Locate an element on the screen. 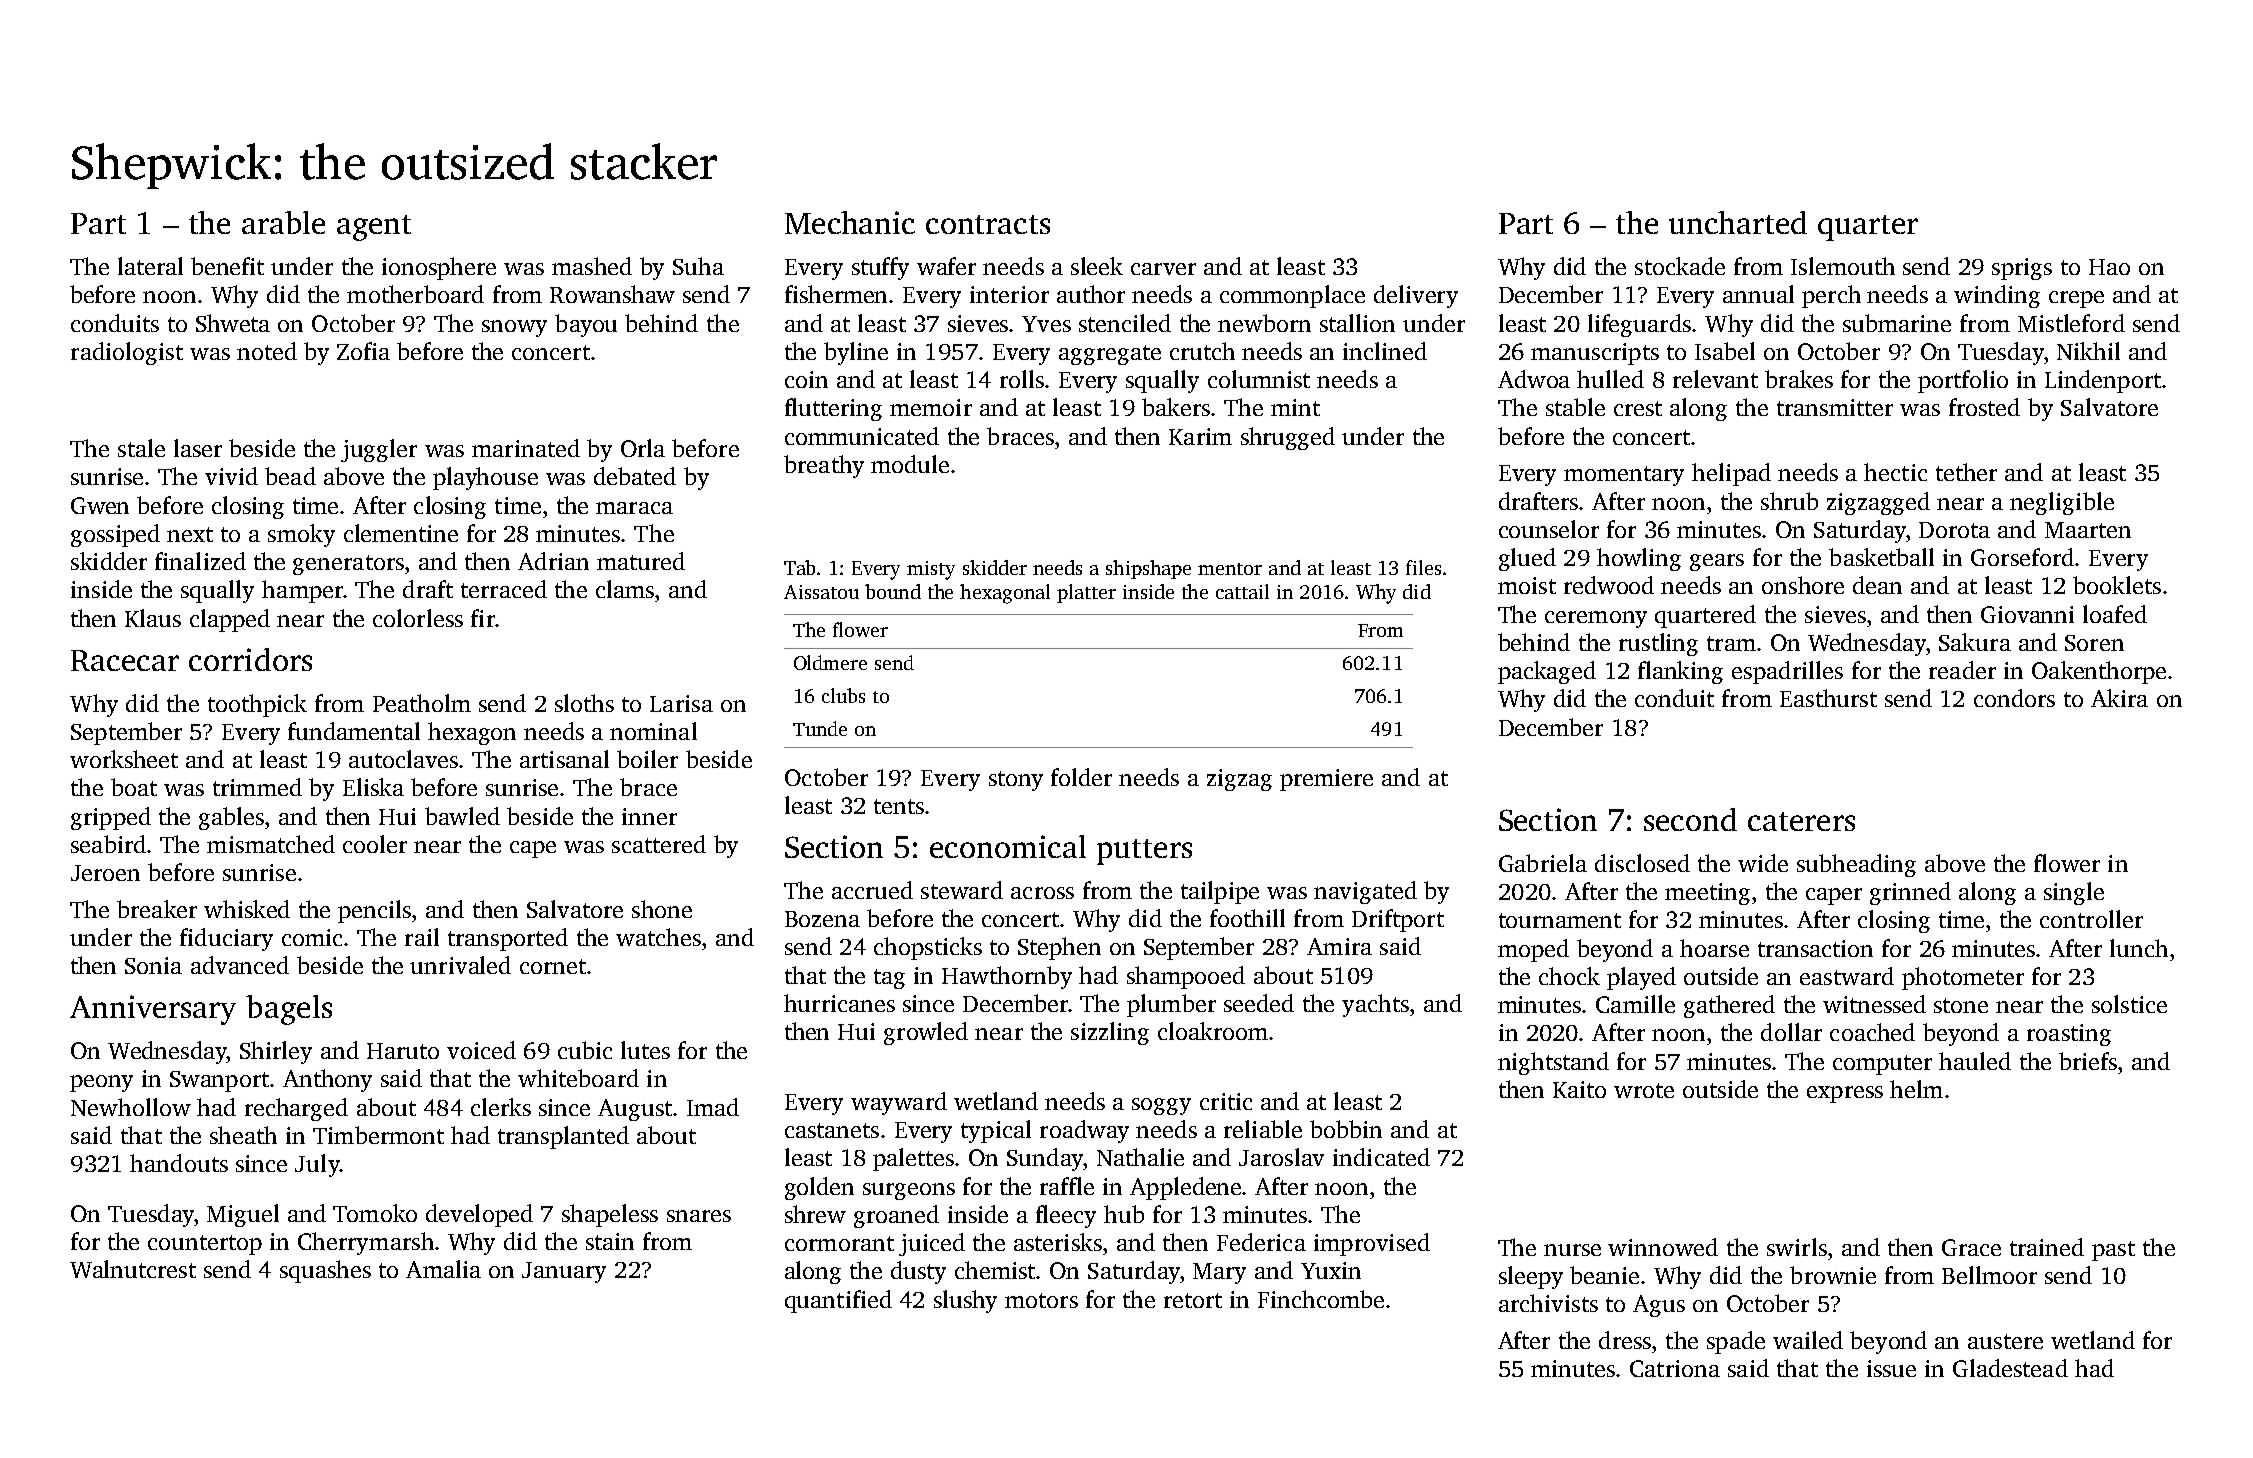  redwood is located at coordinates (1609, 585).
